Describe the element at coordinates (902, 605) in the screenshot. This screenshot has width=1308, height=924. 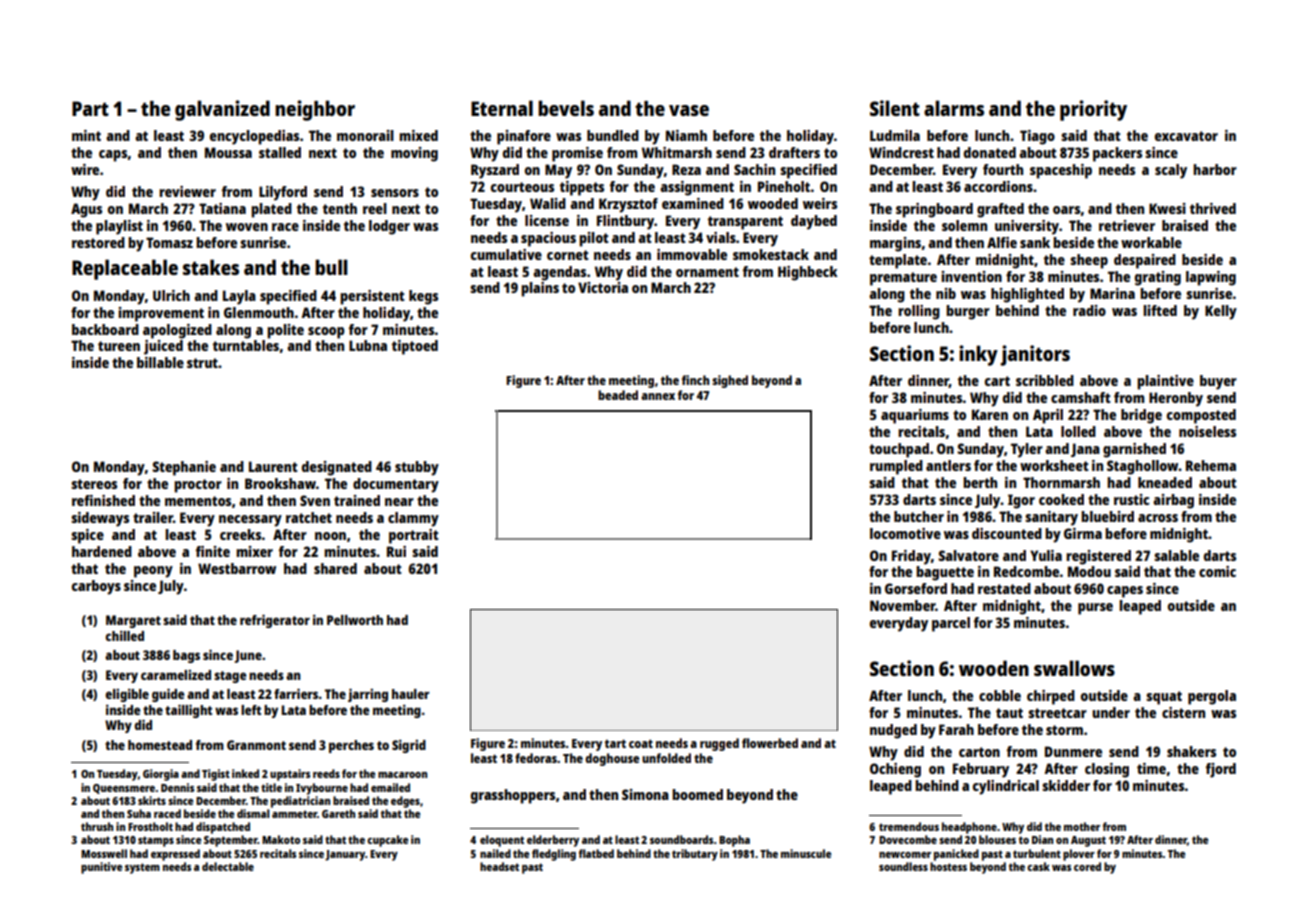
I see `November` at that location.
